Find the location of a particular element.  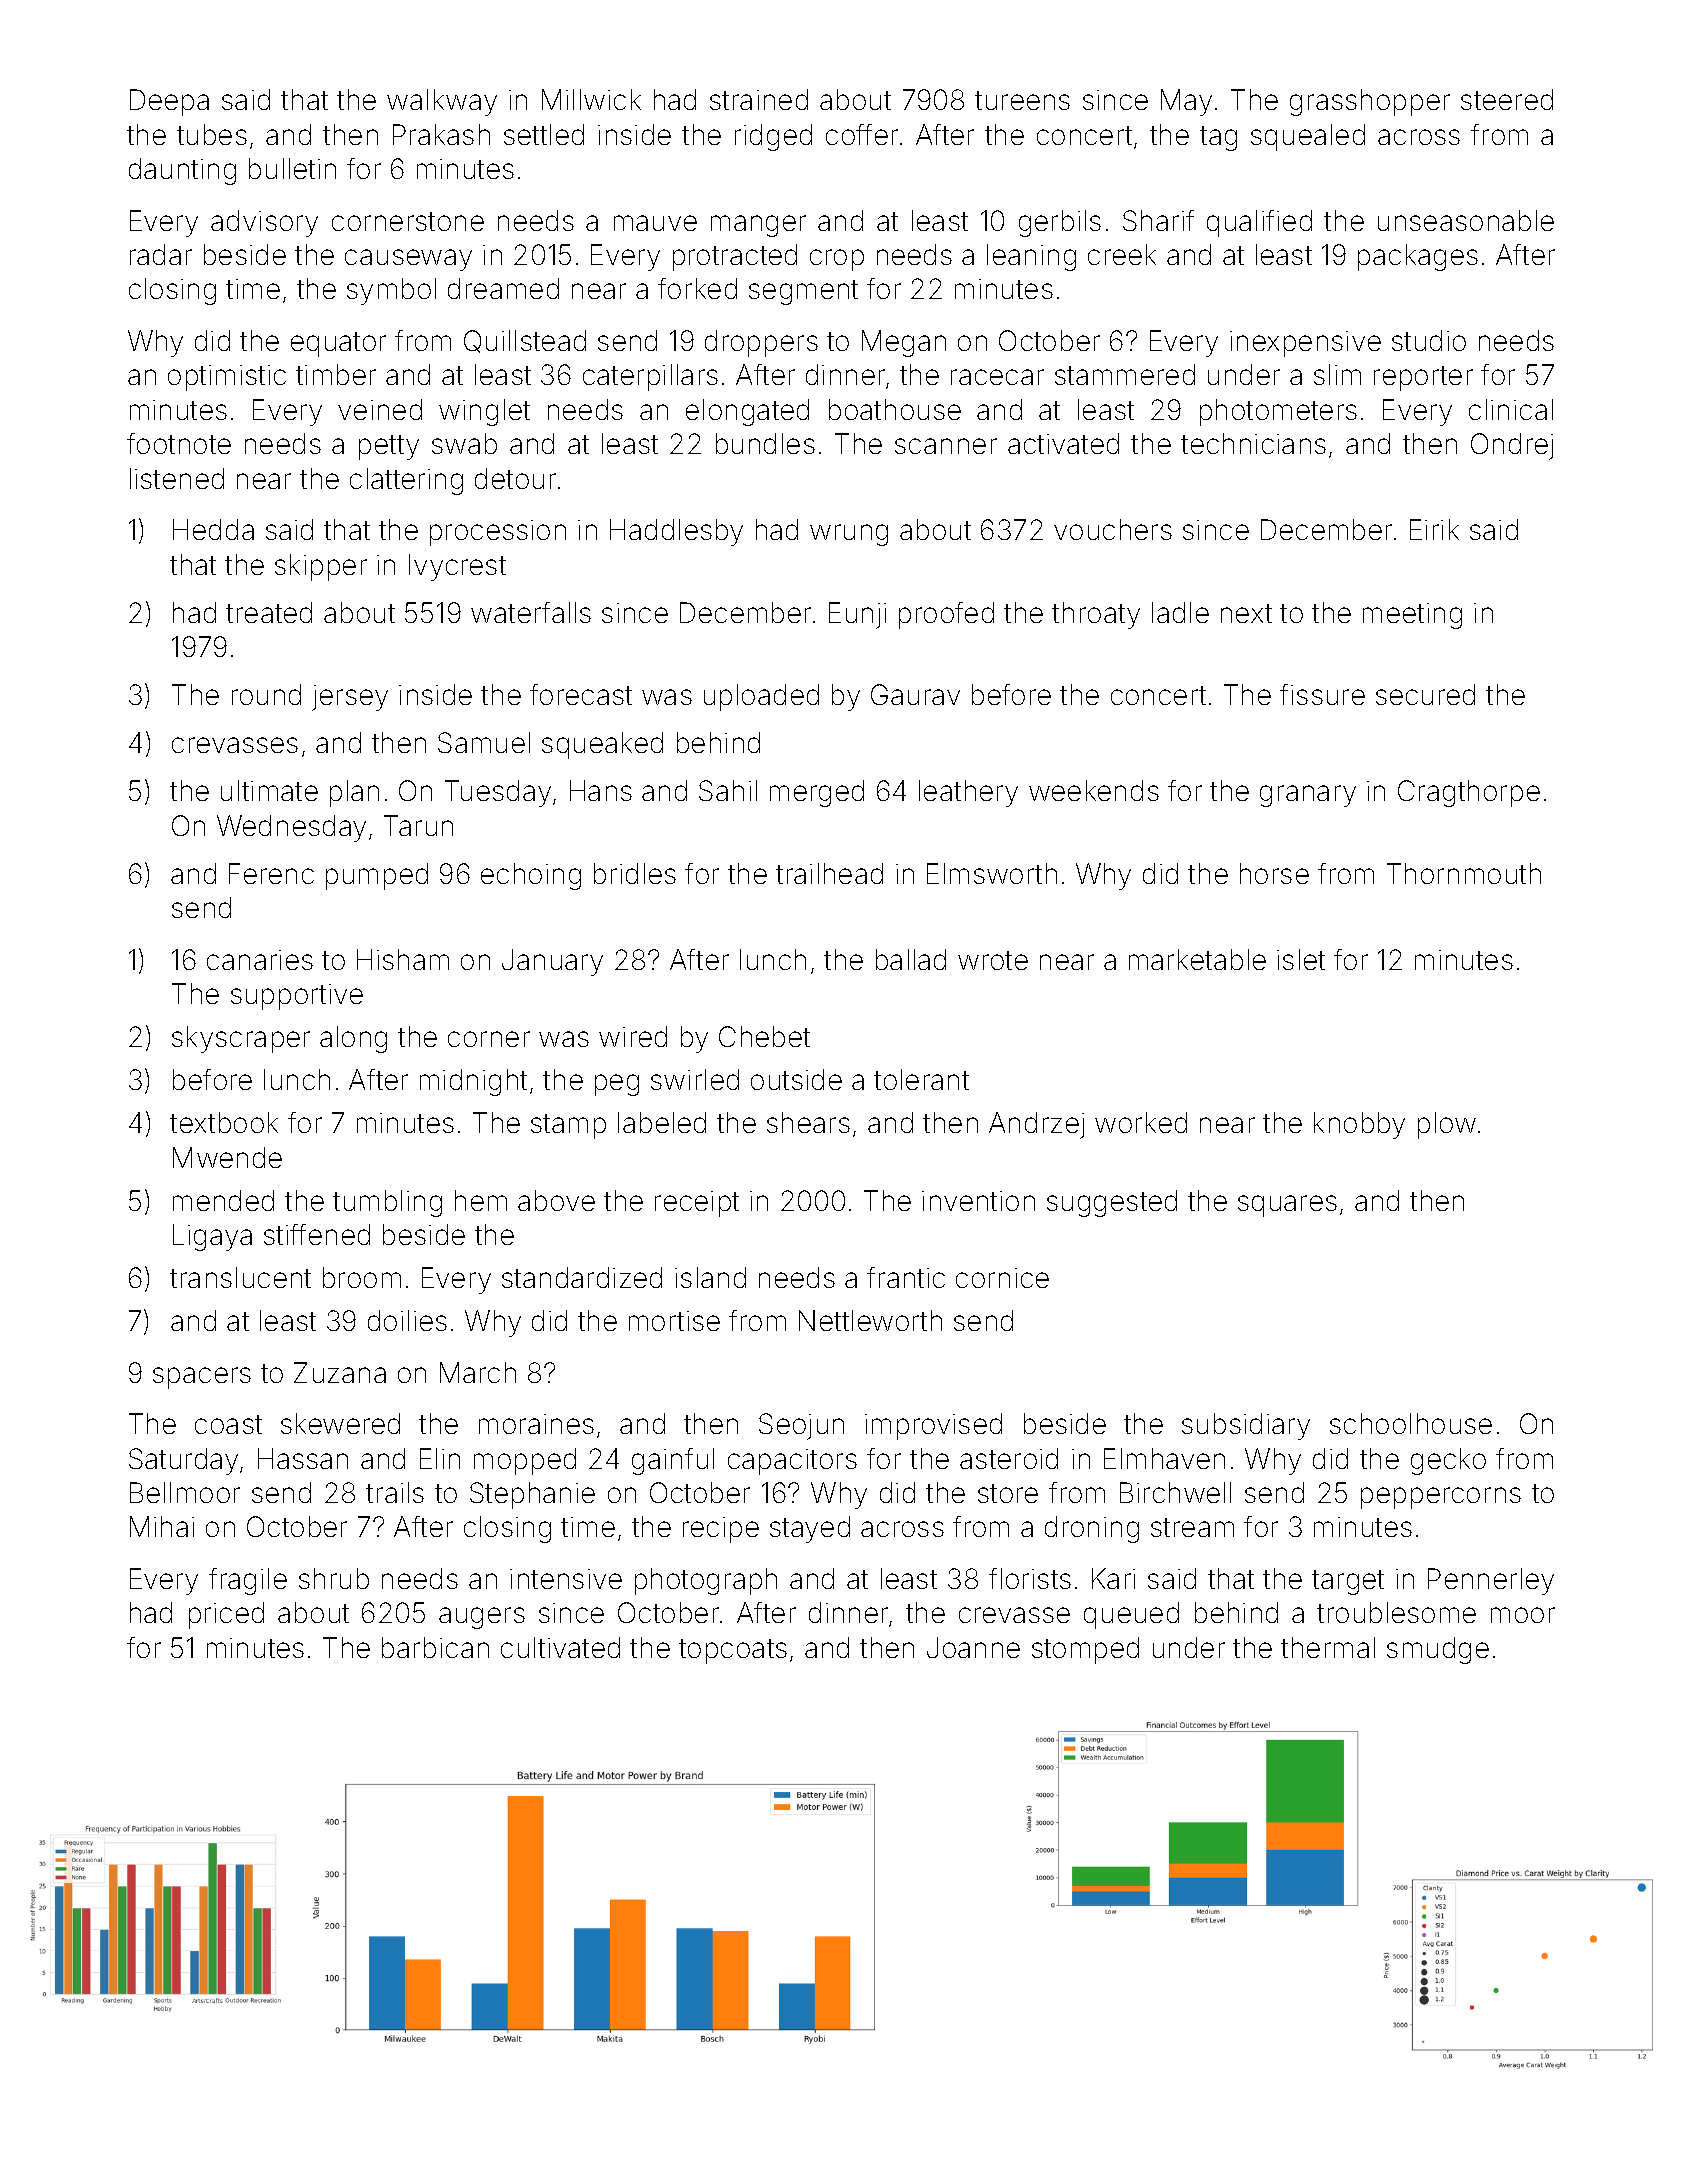

Cragthorpe is located at coordinates (1469, 793).
